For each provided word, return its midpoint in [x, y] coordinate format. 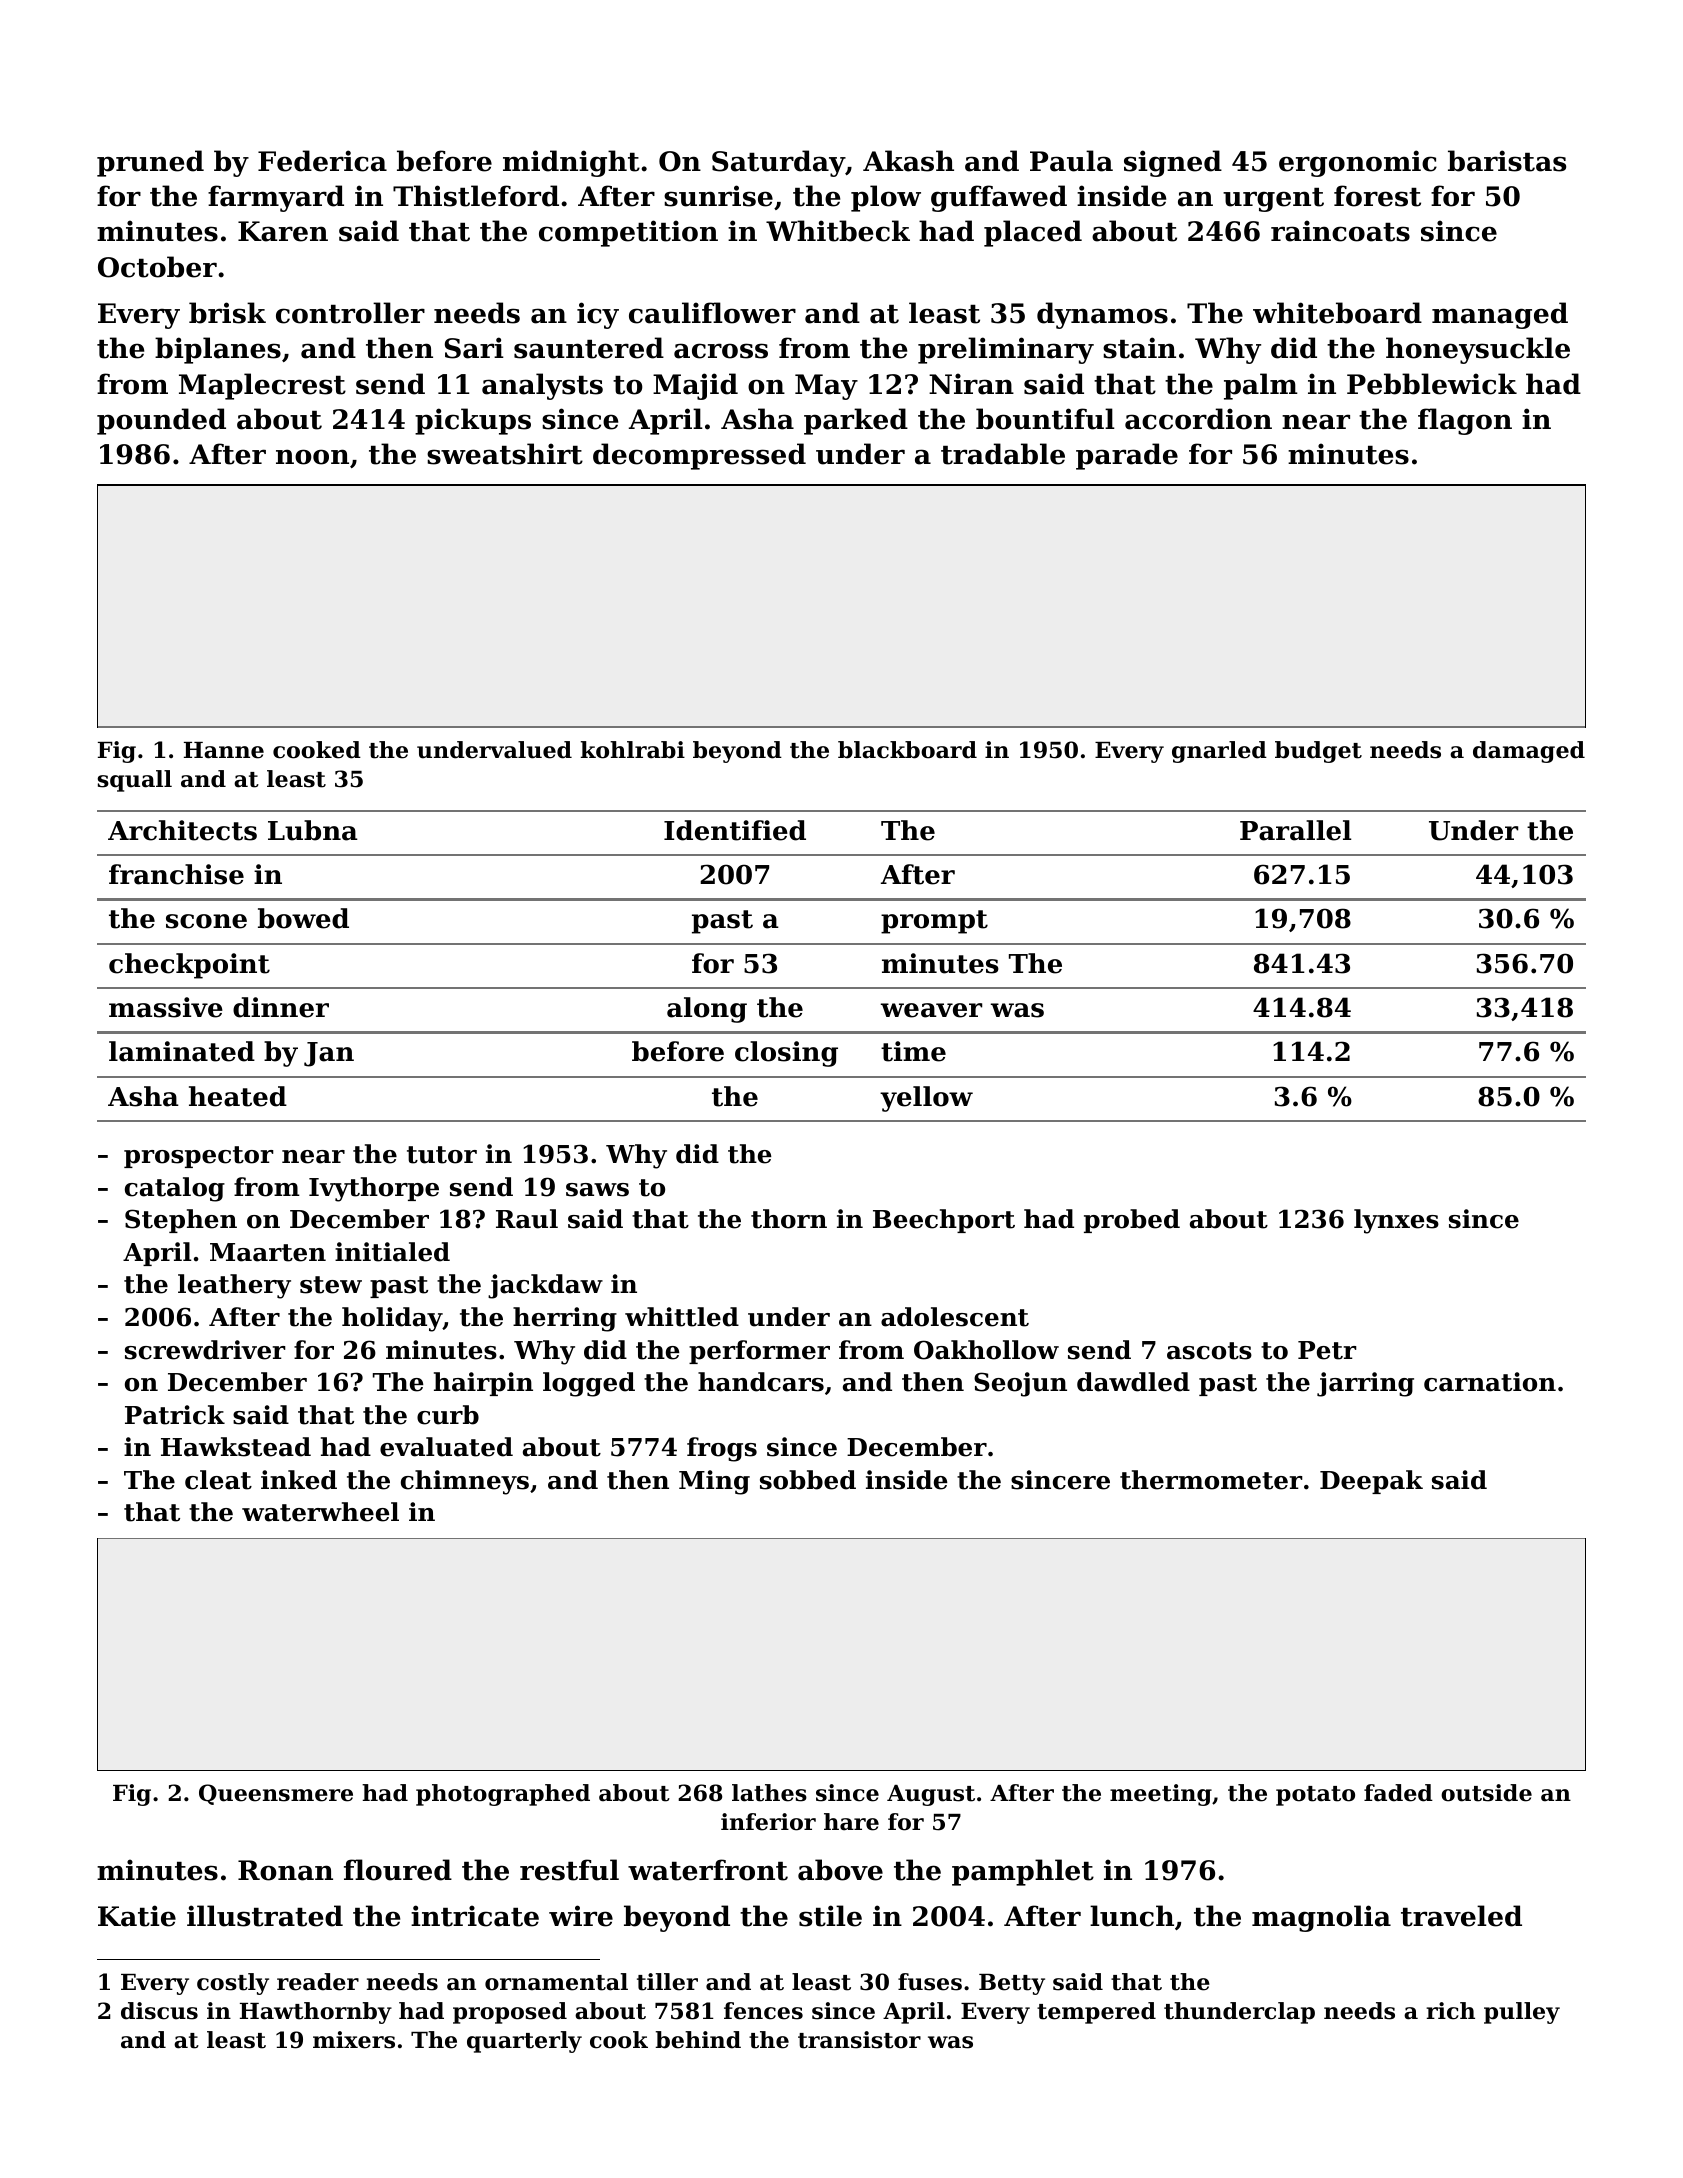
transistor [859, 2040]
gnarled [1219, 752]
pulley [1522, 2013]
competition [628, 233]
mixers [354, 2040]
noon [312, 457]
